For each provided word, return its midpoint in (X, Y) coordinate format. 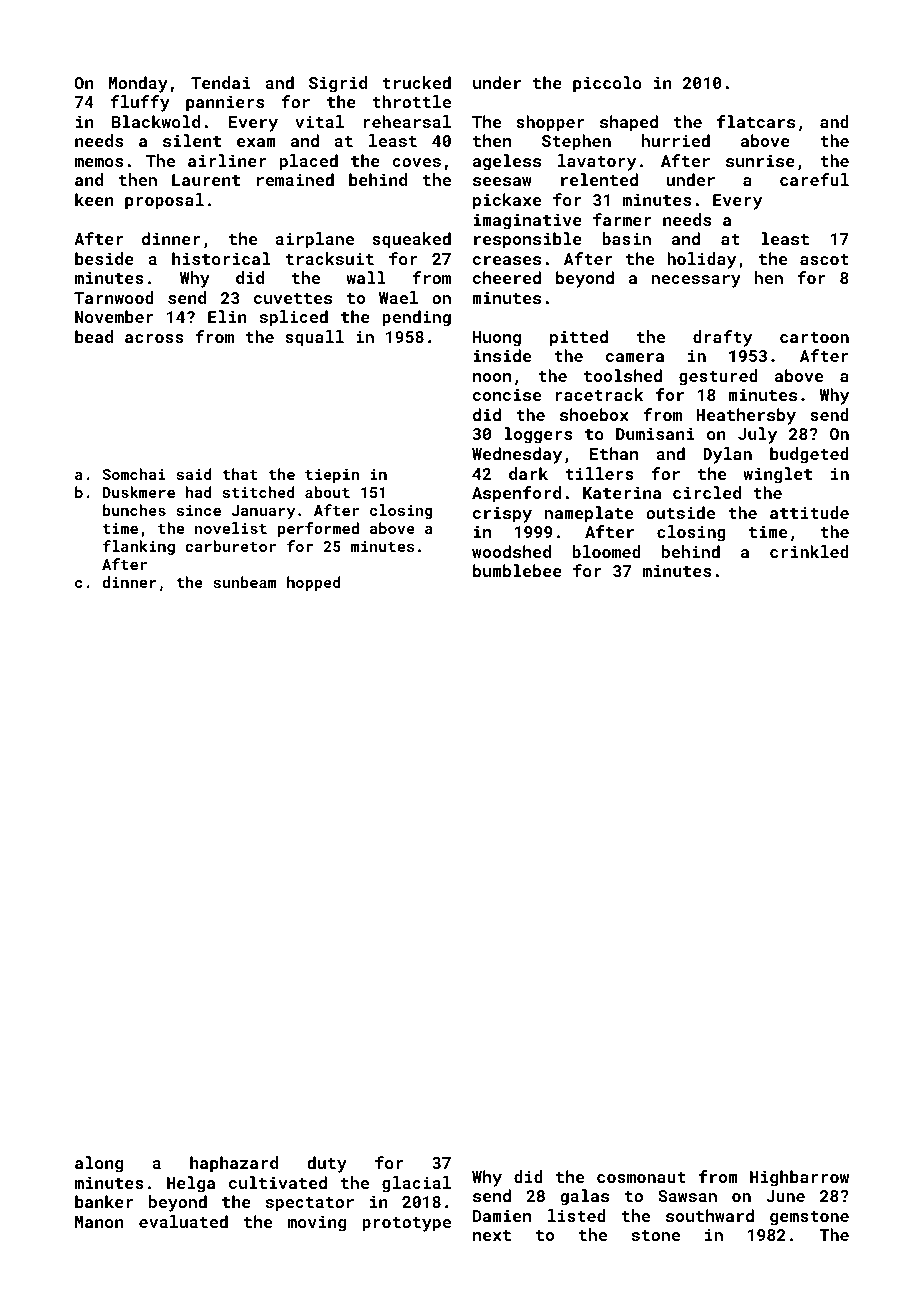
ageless (507, 162)
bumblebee (517, 570)
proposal (164, 201)
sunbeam (245, 582)
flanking (139, 547)
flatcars (756, 121)
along (99, 1164)
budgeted (809, 455)
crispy (502, 514)
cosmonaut (641, 1177)
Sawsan (687, 1196)
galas (584, 1197)
